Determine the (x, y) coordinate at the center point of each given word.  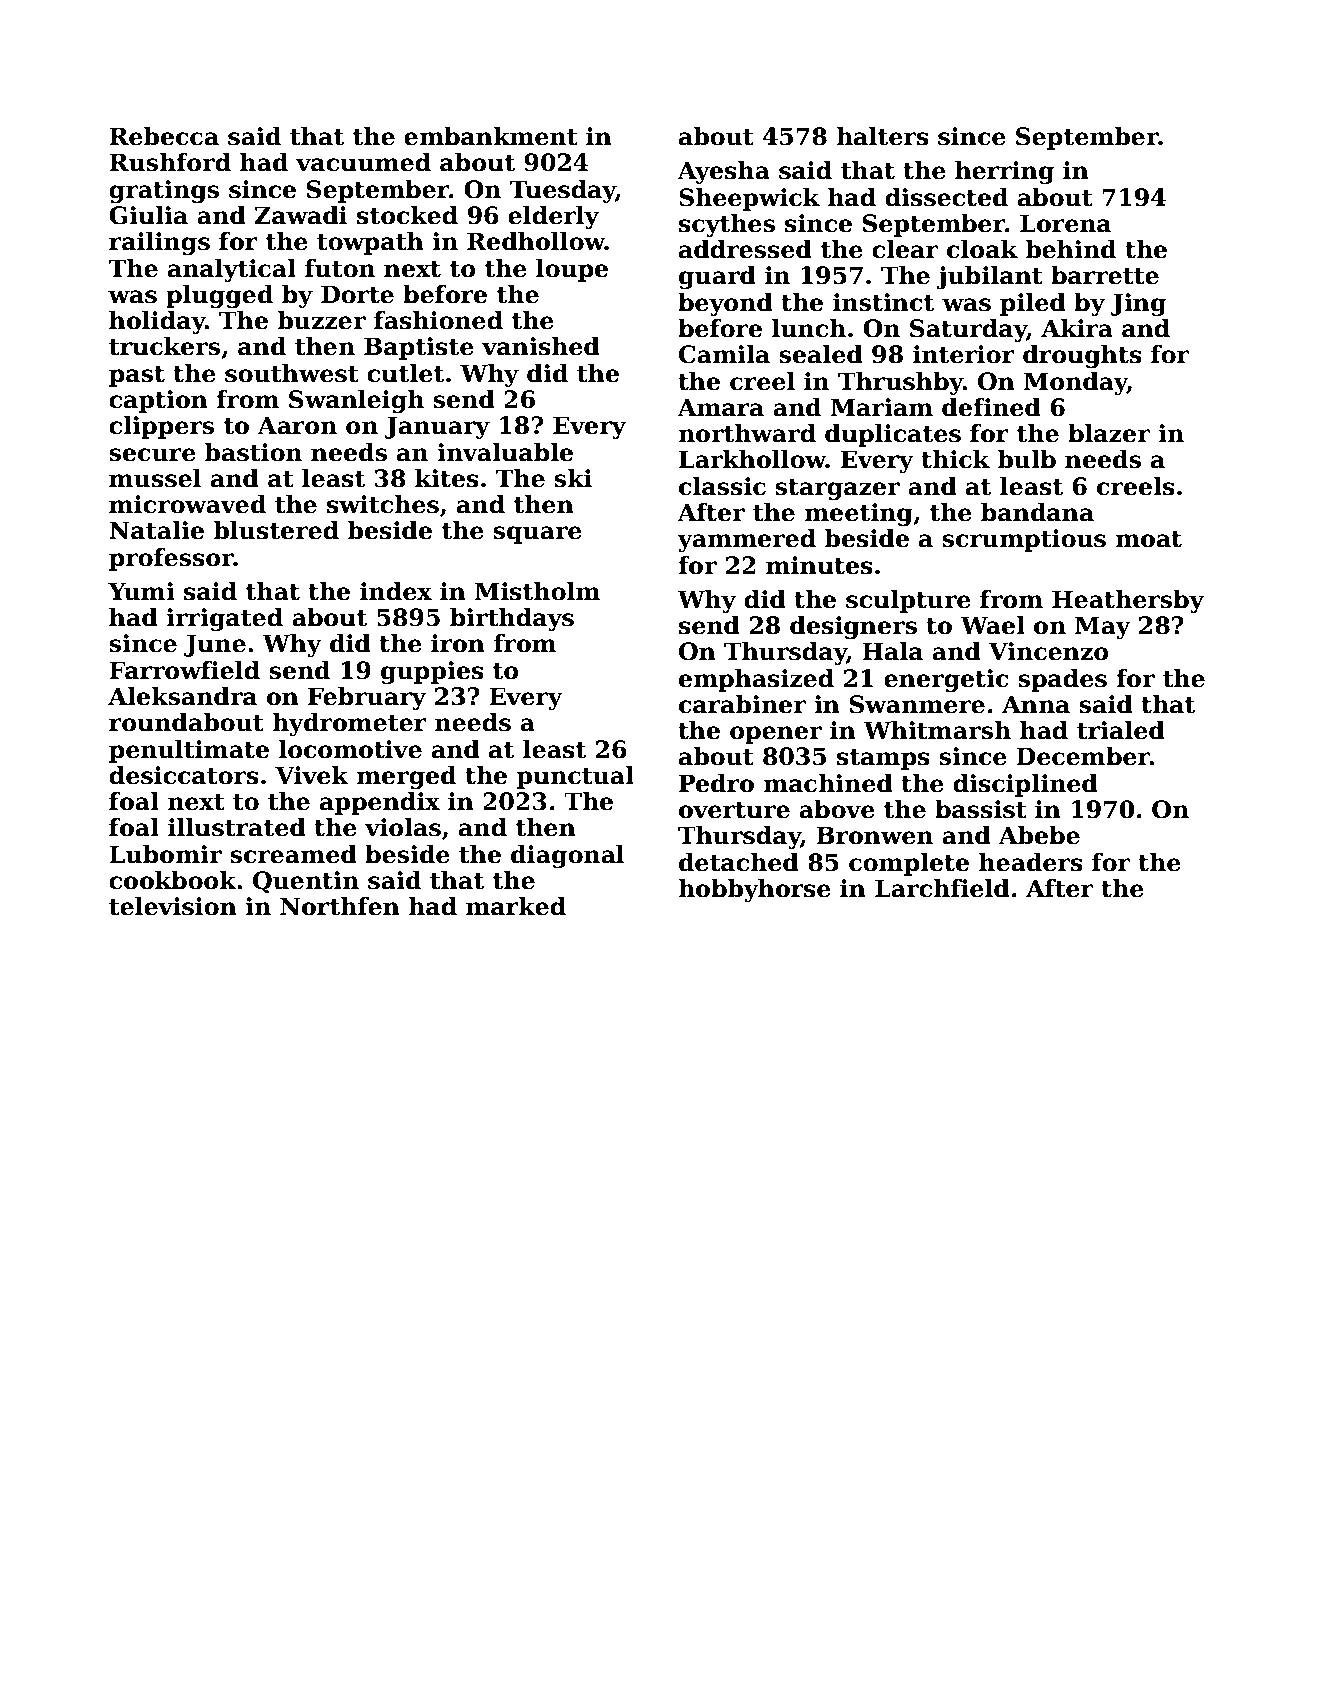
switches (383, 504)
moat (1148, 539)
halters (882, 136)
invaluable (505, 452)
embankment (491, 136)
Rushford (170, 162)
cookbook (172, 880)
